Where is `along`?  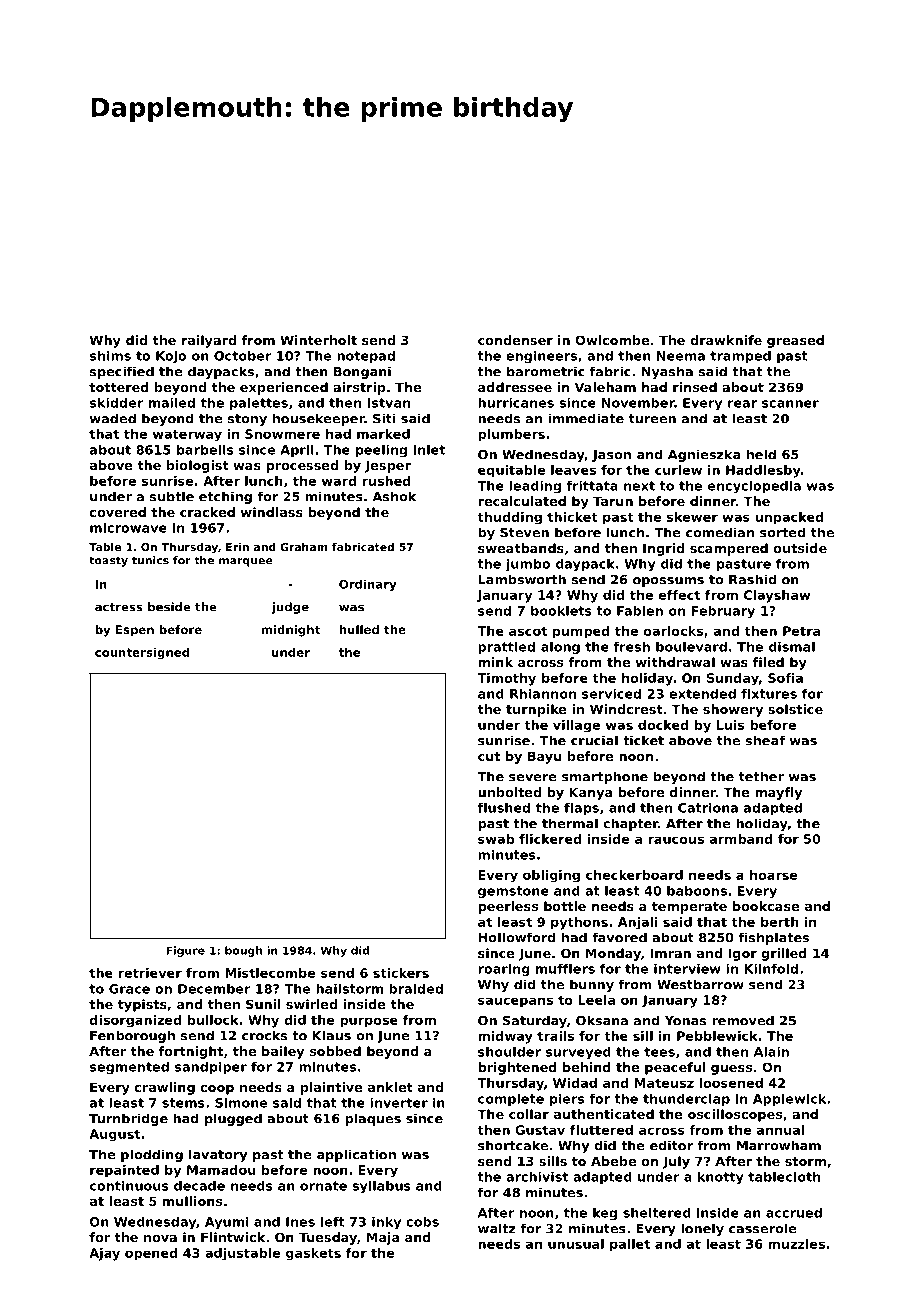
along is located at coordinates (560, 648).
